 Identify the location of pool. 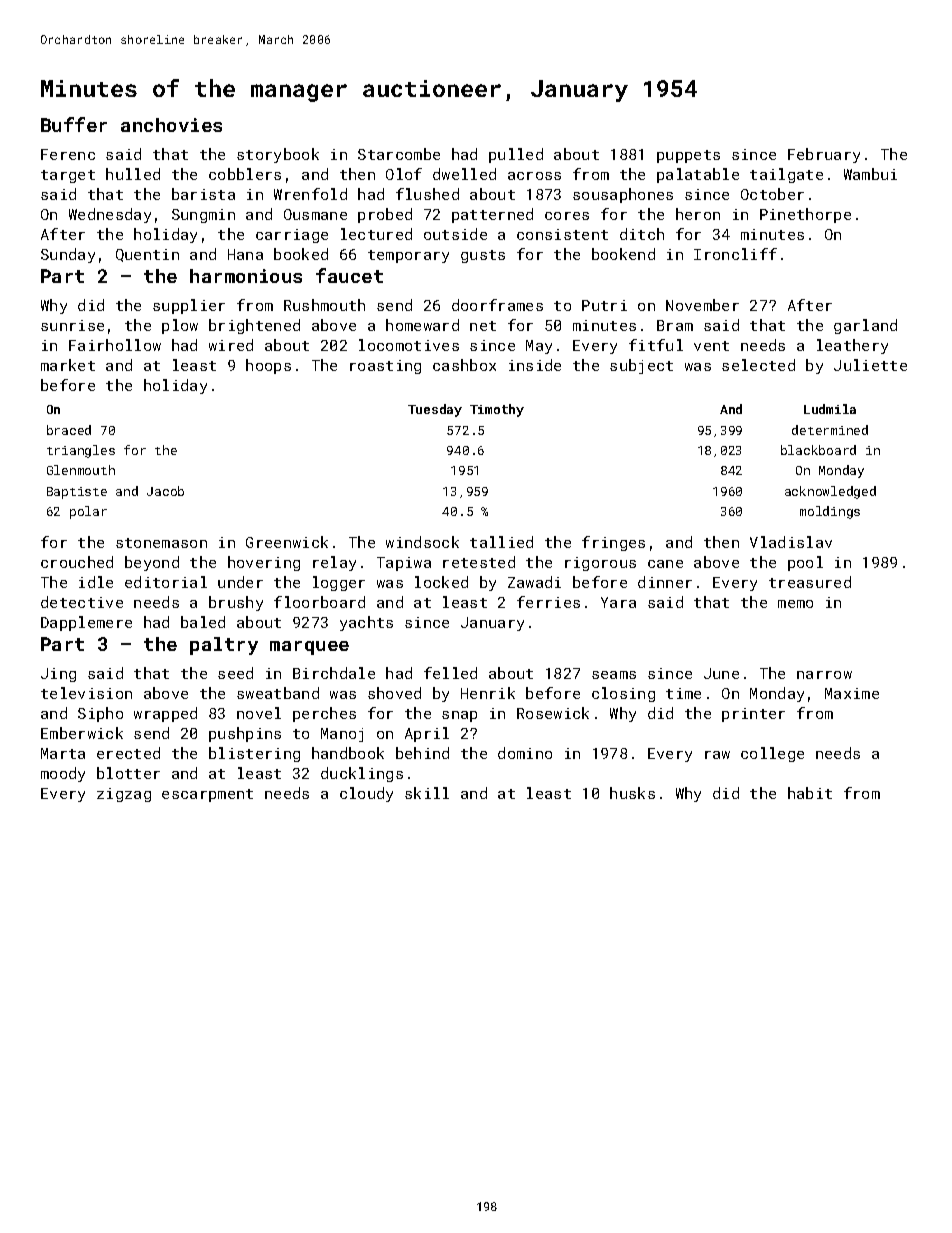
(805, 563).
